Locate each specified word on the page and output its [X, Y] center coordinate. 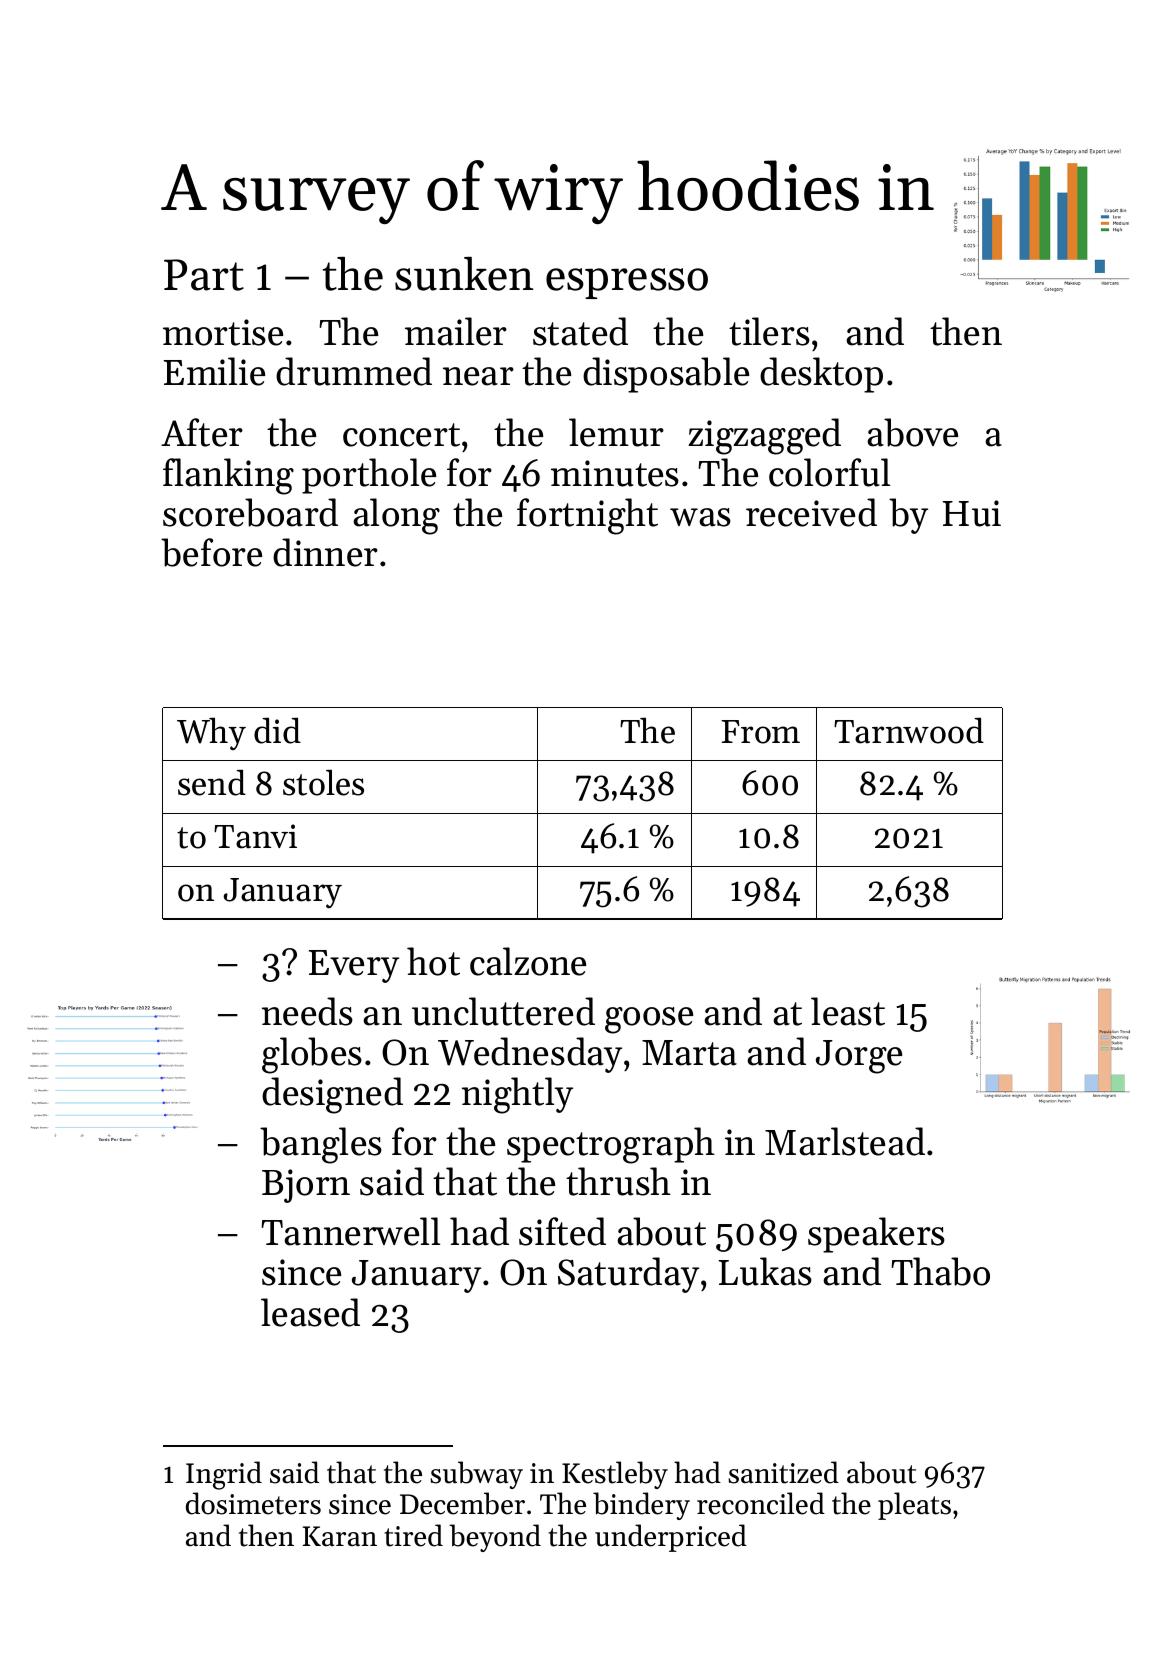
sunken [464, 274]
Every [354, 966]
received [811, 512]
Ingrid [224, 1475]
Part [204, 275]
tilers [769, 331]
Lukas [765, 1271]
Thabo [940, 1271]
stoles [323, 782]
